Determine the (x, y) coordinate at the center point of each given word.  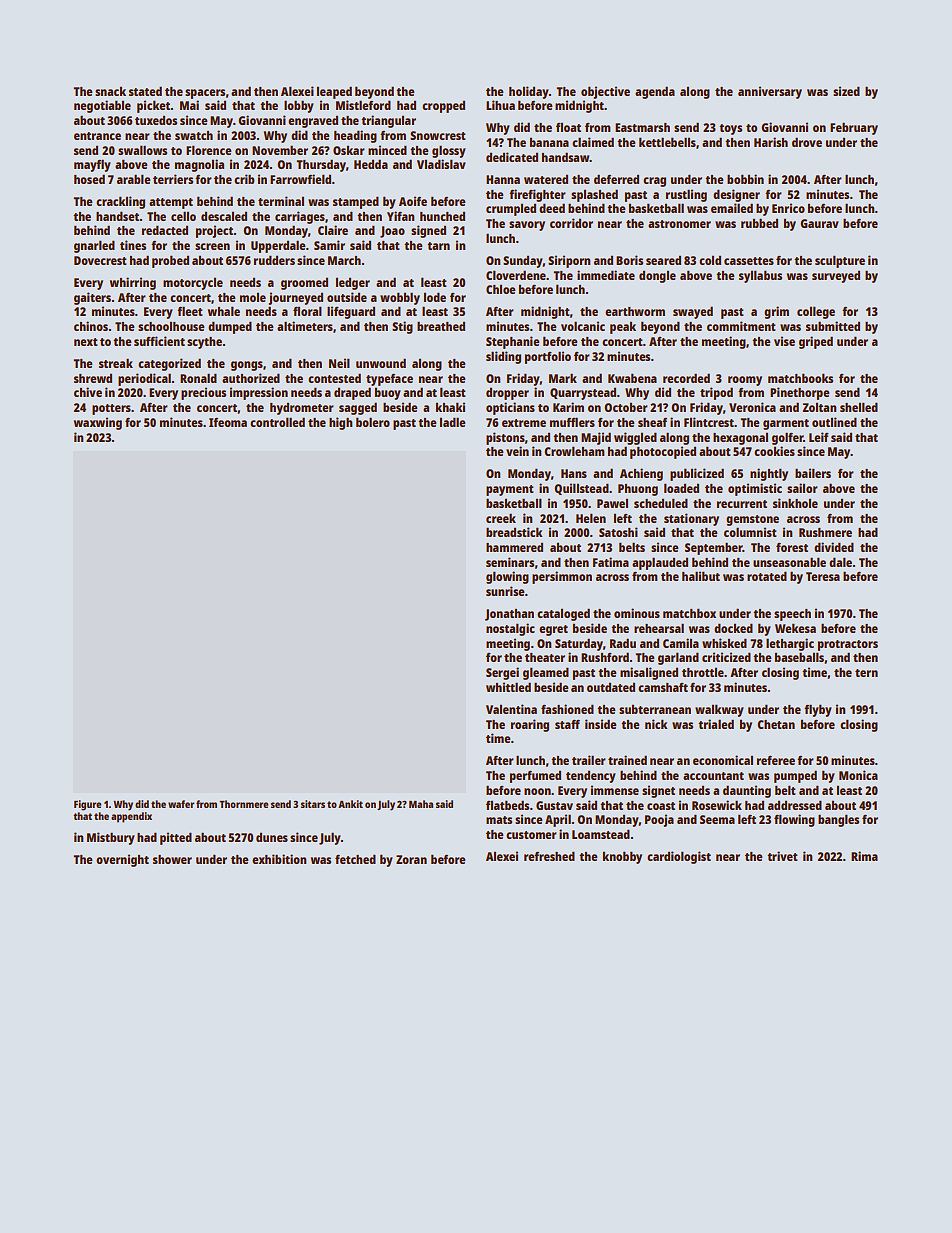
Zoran (411, 859)
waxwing (98, 423)
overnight (122, 860)
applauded (660, 563)
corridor (571, 223)
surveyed (836, 277)
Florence (208, 150)
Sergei (502, 673)
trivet (782, 856)
